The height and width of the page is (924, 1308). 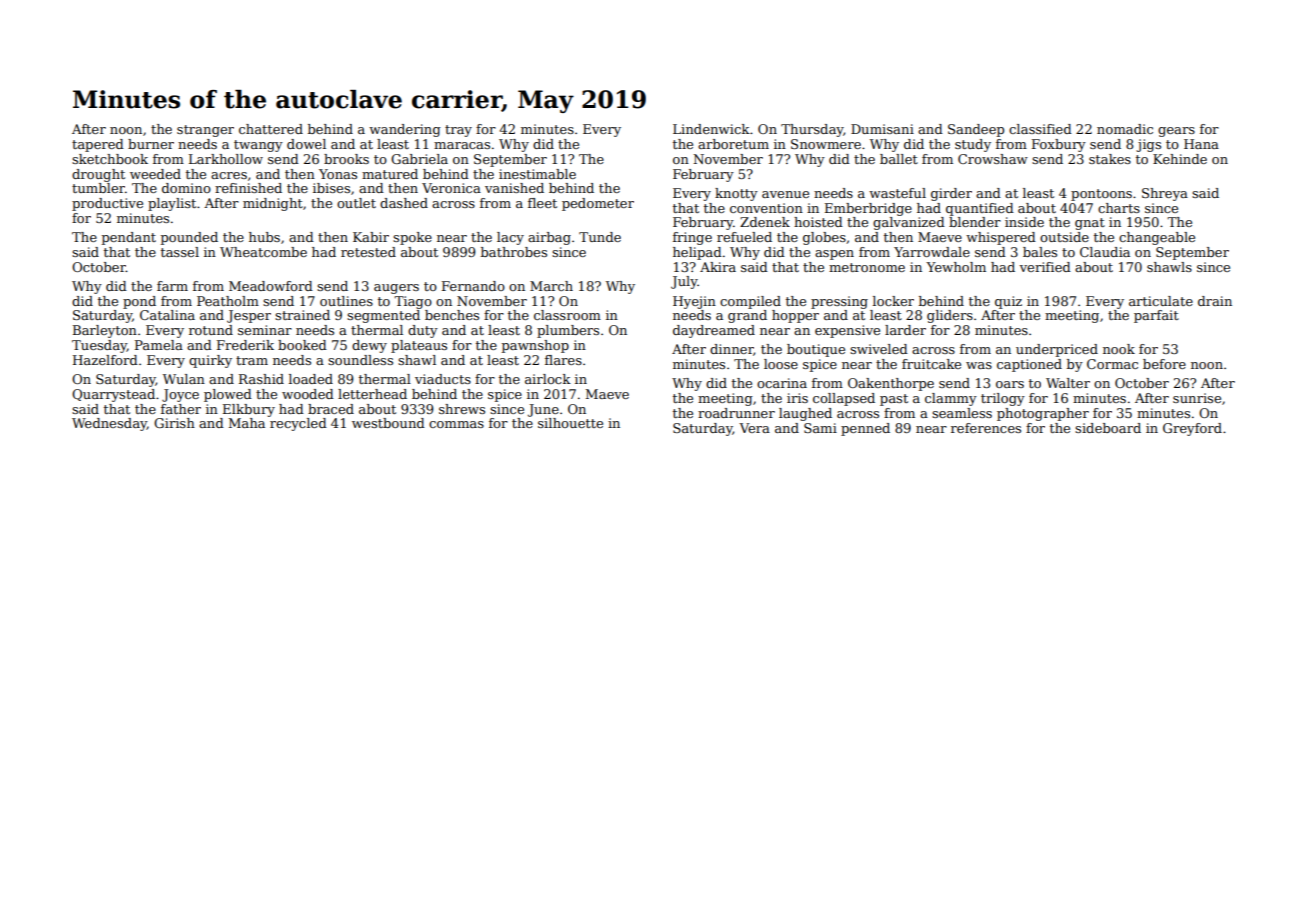 What do you see at coordinates (443, 379) in the page?
I see `viaducts` at bounding box center [443, 379].
